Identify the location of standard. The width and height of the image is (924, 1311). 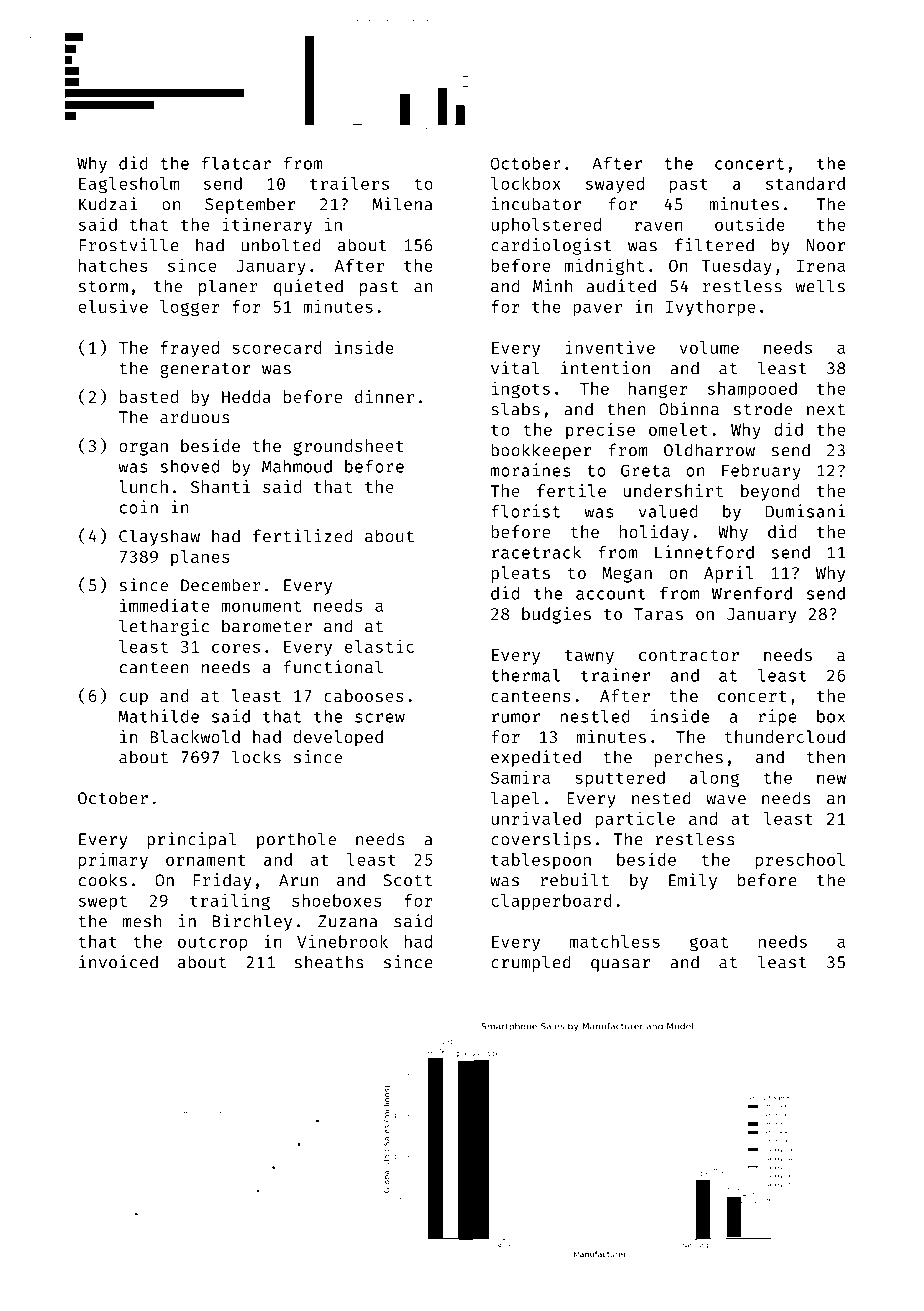
(805, 183).
